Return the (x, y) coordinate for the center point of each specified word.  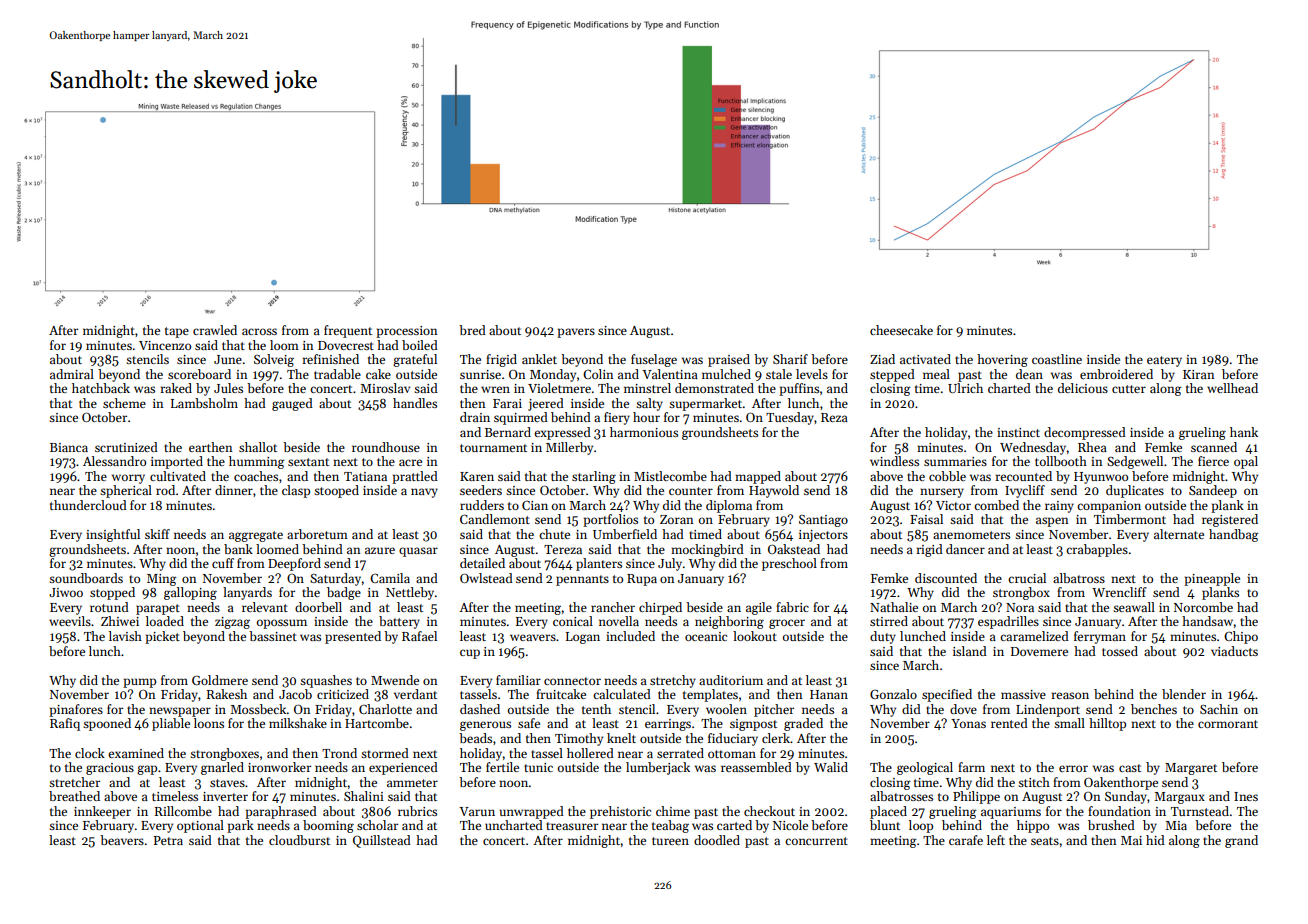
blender (1184, 694)
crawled (215, 330)
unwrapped (531, 812)
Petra (168, 840)
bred (472, 330)
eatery (1164, 361)
